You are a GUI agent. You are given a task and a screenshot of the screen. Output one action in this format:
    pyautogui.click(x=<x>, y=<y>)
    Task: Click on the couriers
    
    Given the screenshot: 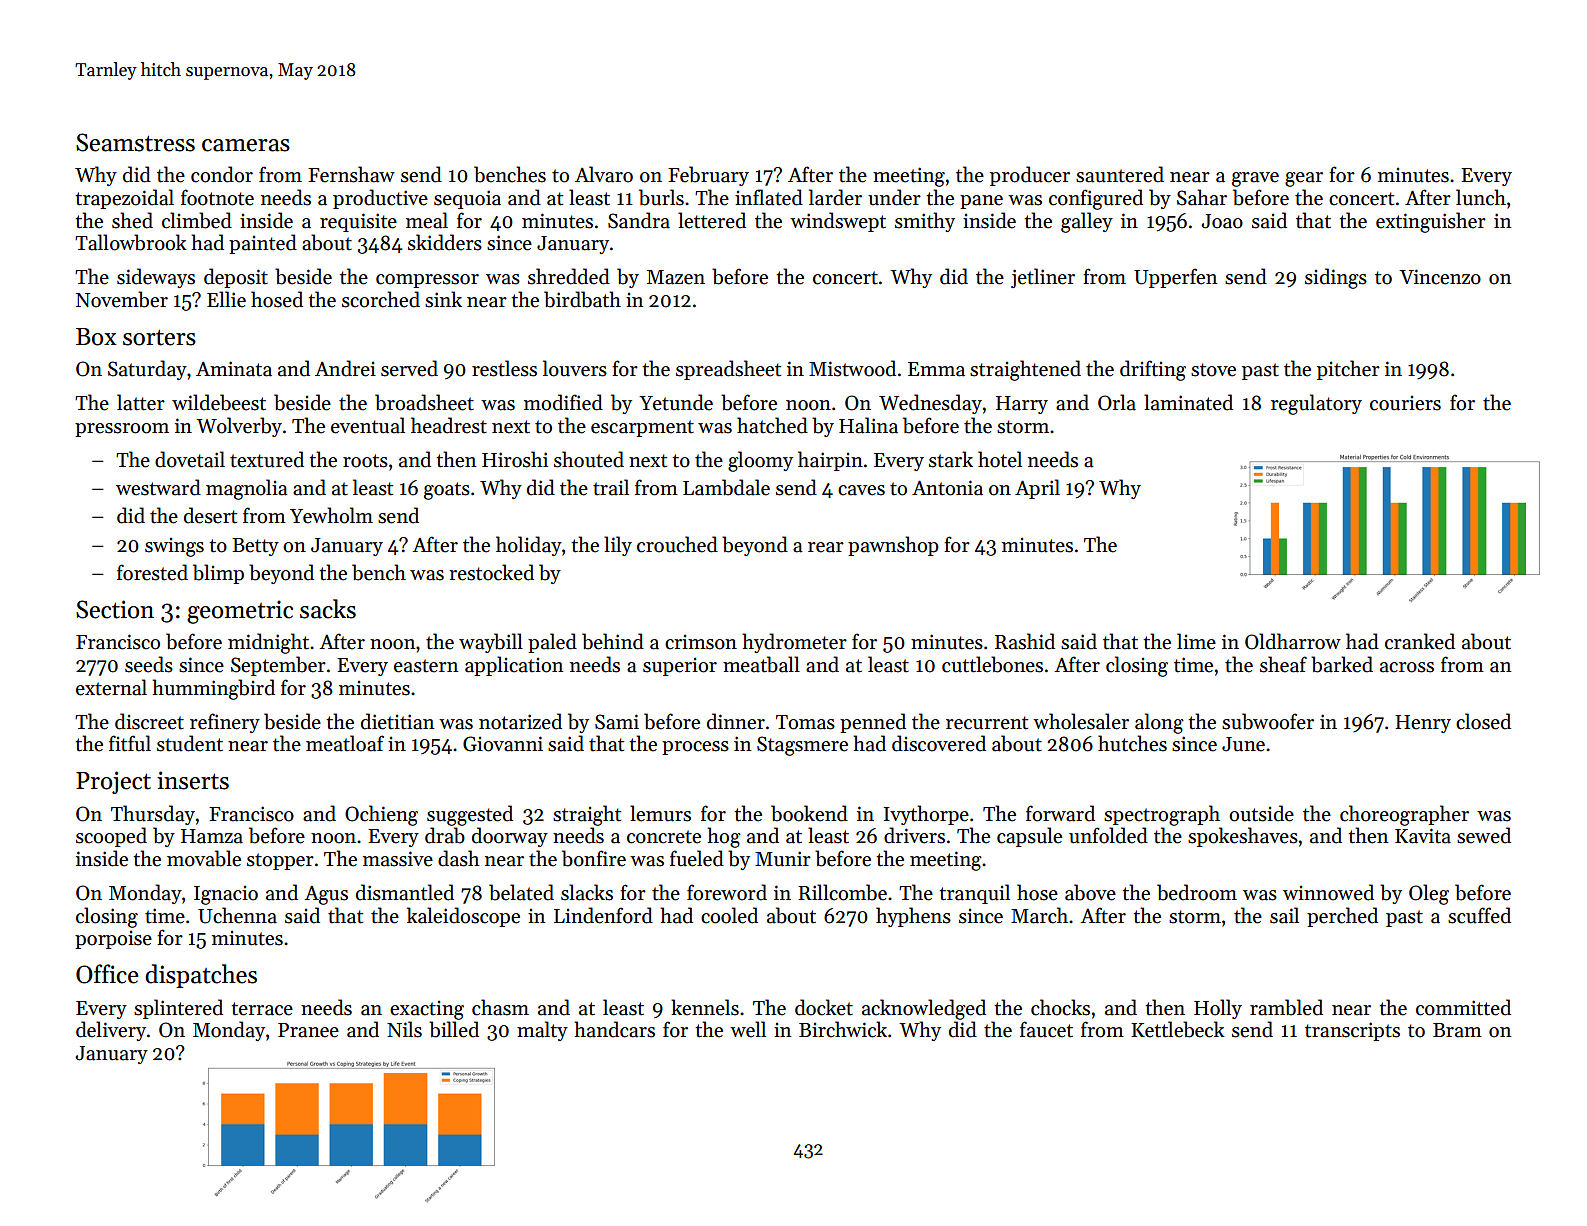 What is the action you would take?
    pyautogui.click(x=1405, y=403)
